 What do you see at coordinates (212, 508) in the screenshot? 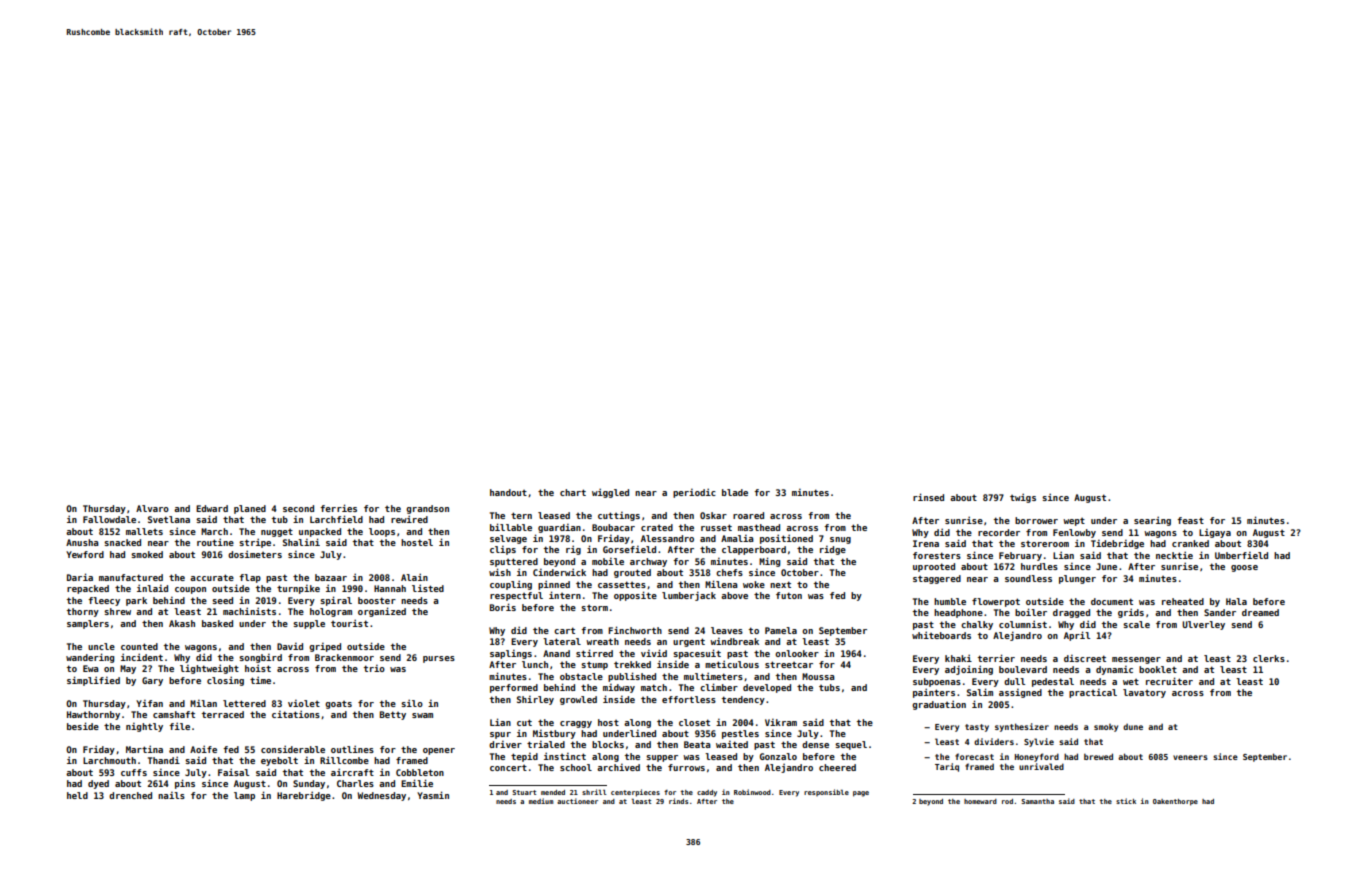
I see `Edward` at bounding box center [212, 508].
